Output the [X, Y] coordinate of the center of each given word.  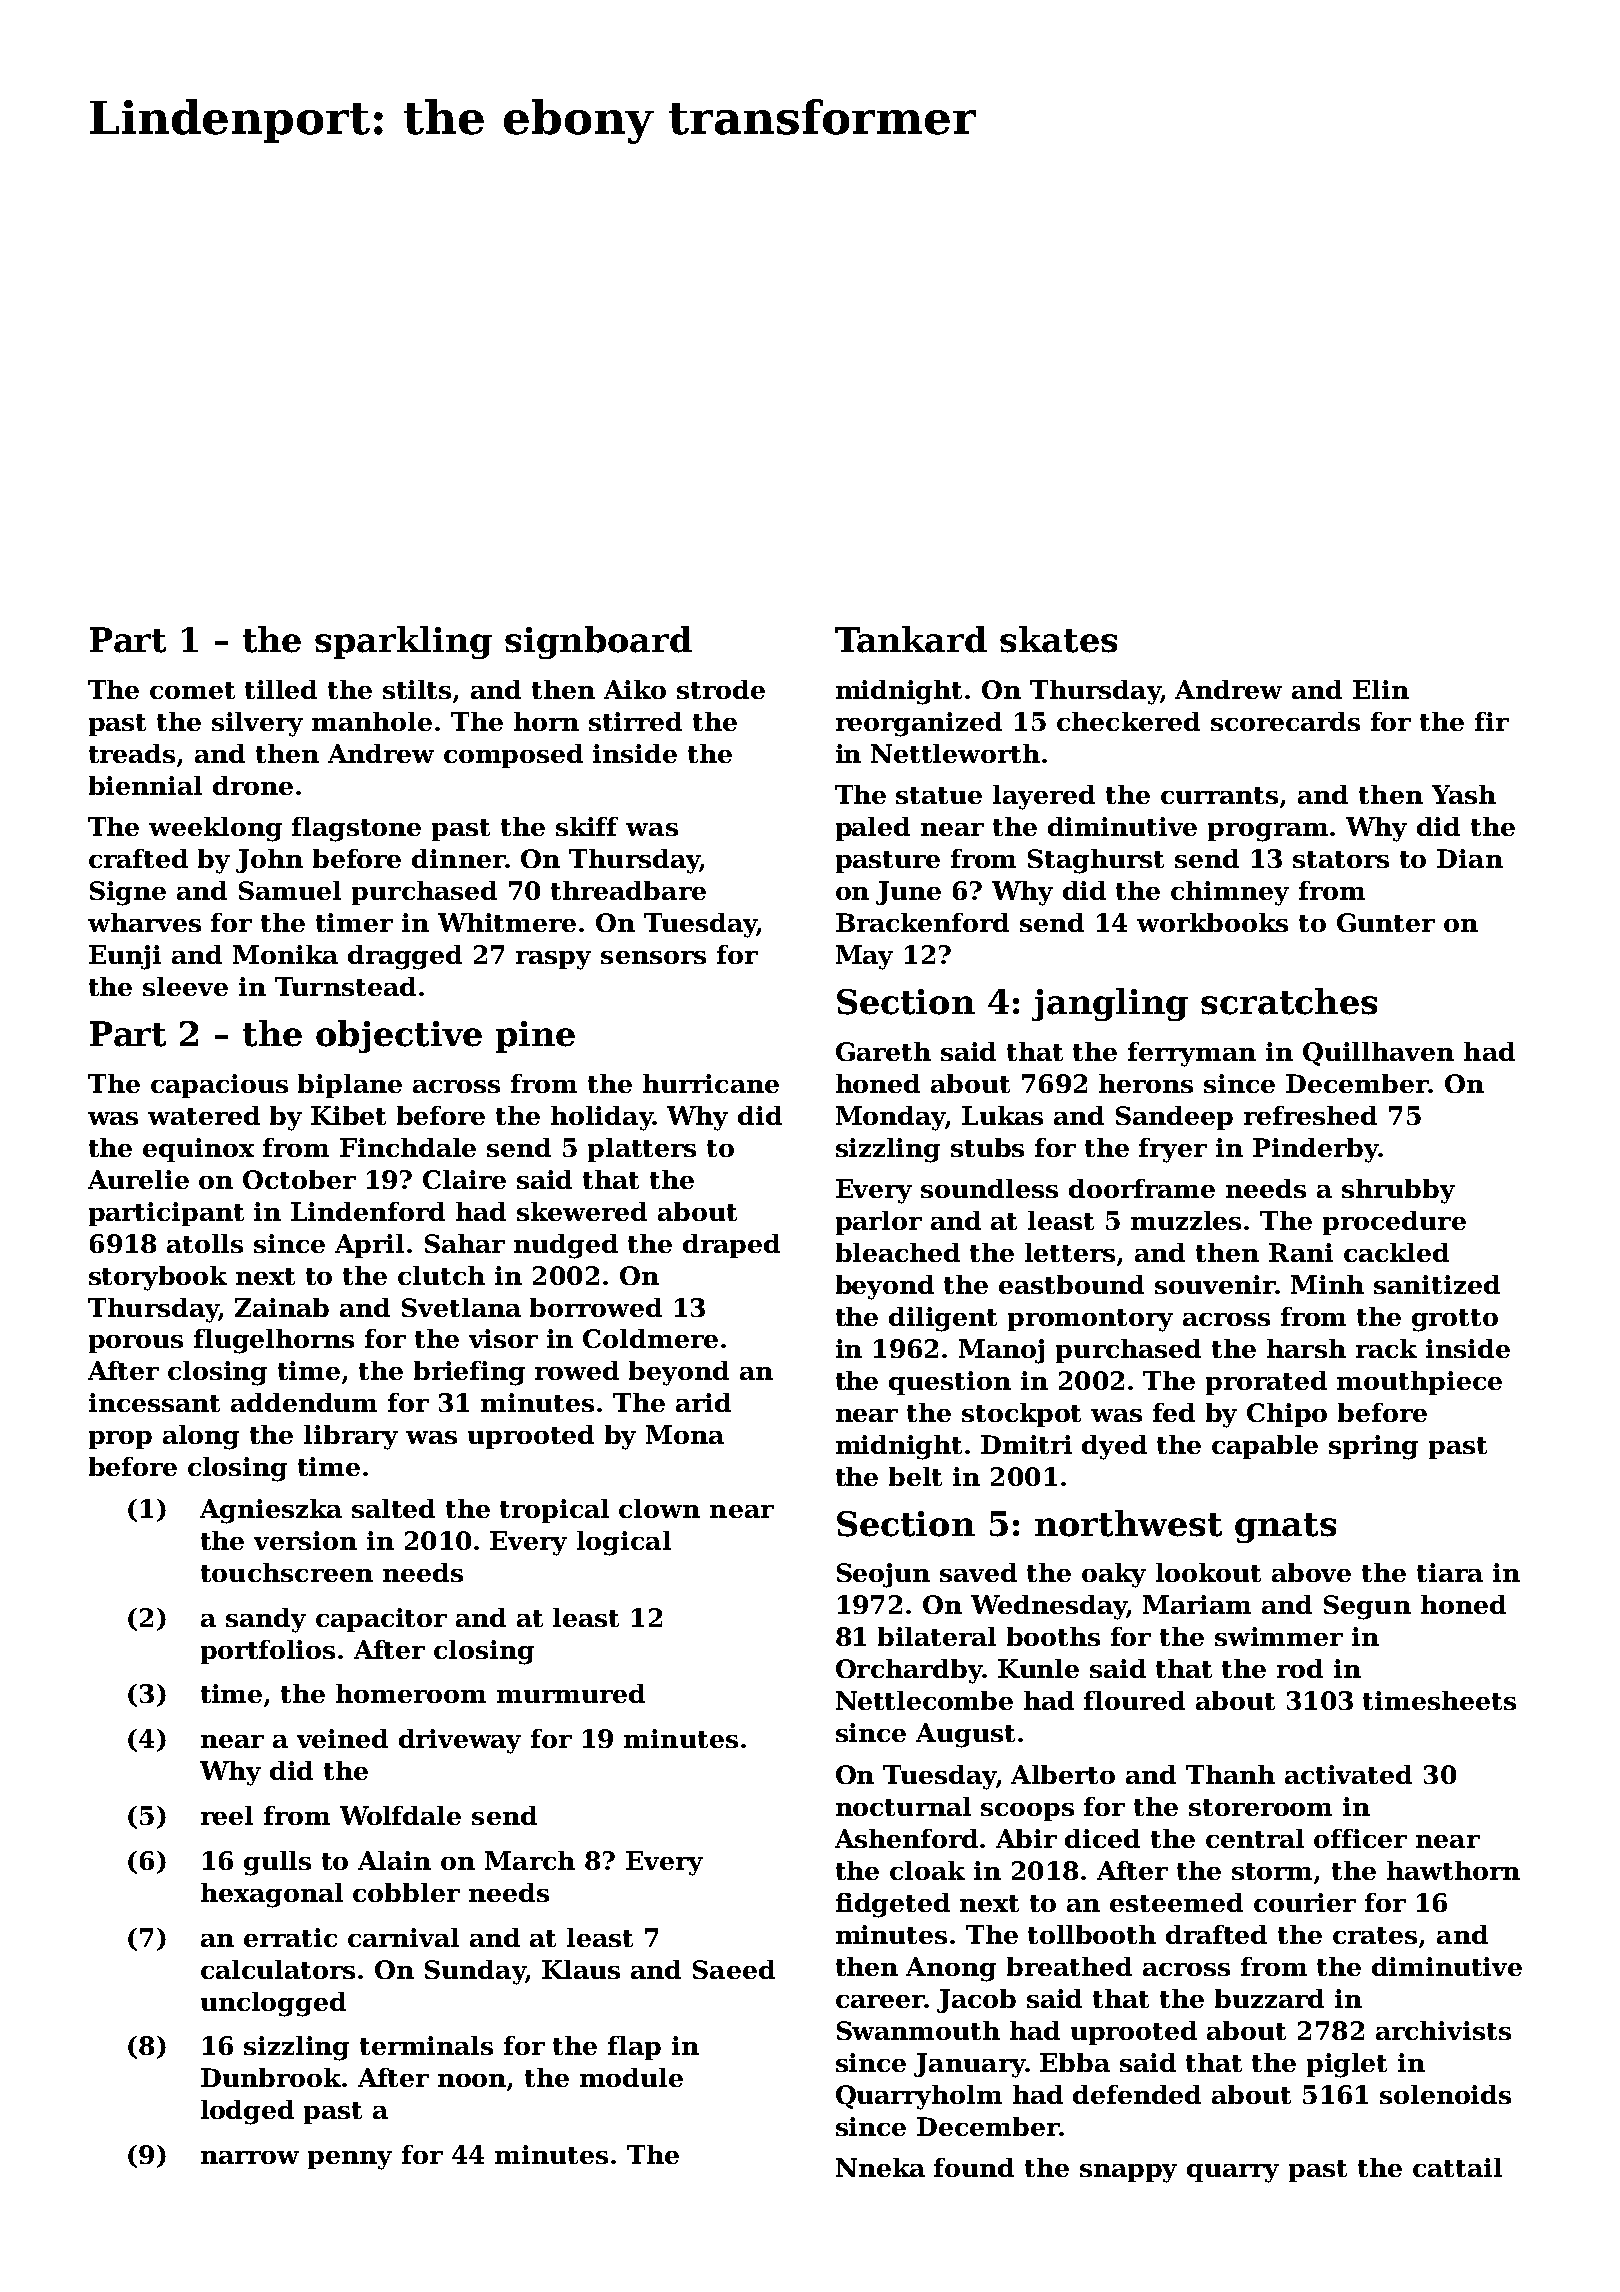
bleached [898, 1252]
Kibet [348, 1115]
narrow [250, 2157]
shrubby [1398, 1191]
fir [1492, 721]
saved [978, 1572]
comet [192, 690]
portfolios [268, 1652]
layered [1044, 797]
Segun [1367, 1607]
